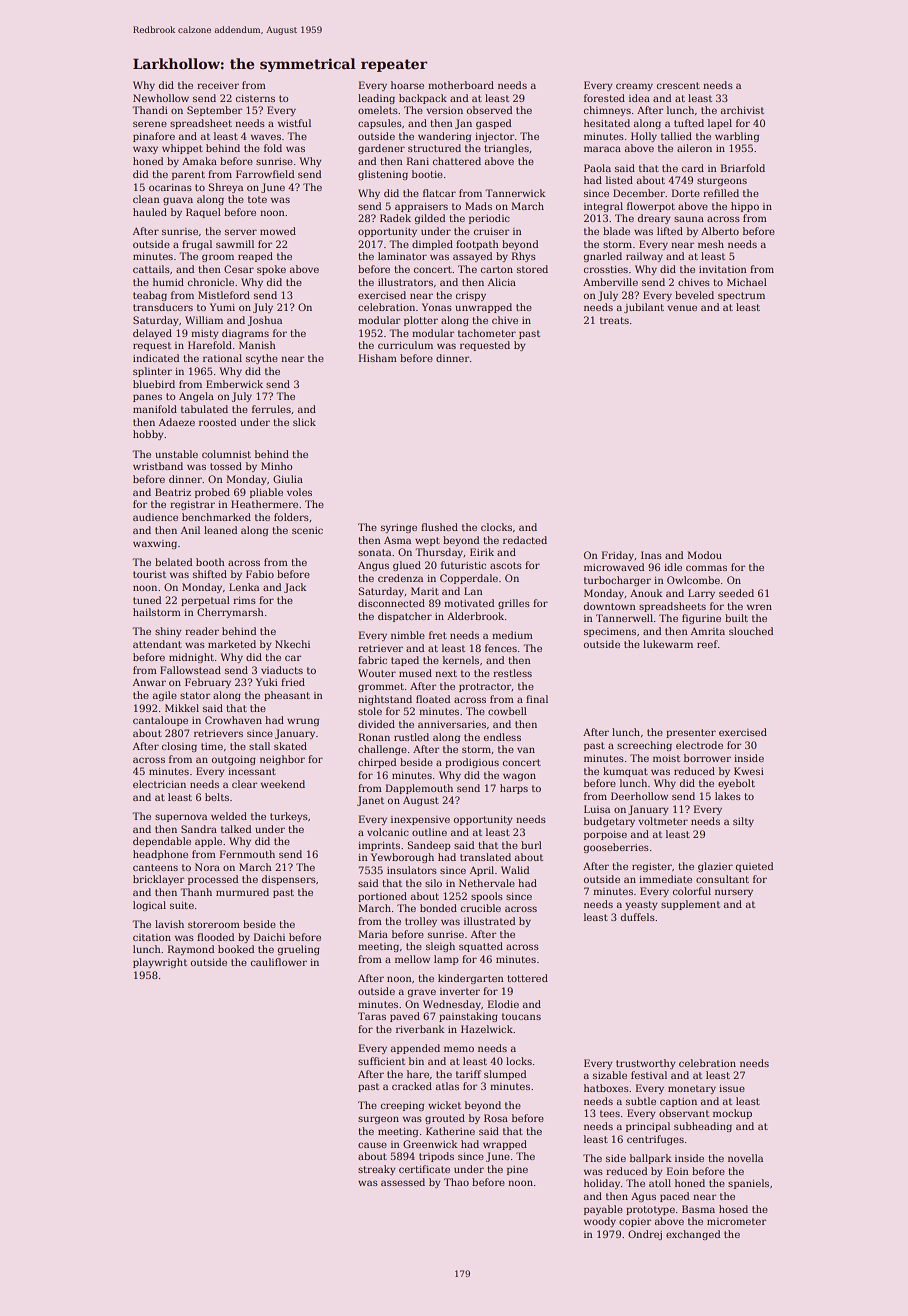 The height and width of the screenshot is (1316, 908). Describe the element at coordinates (487, 333) in the screenshot. I see `tachometer` at that location.
